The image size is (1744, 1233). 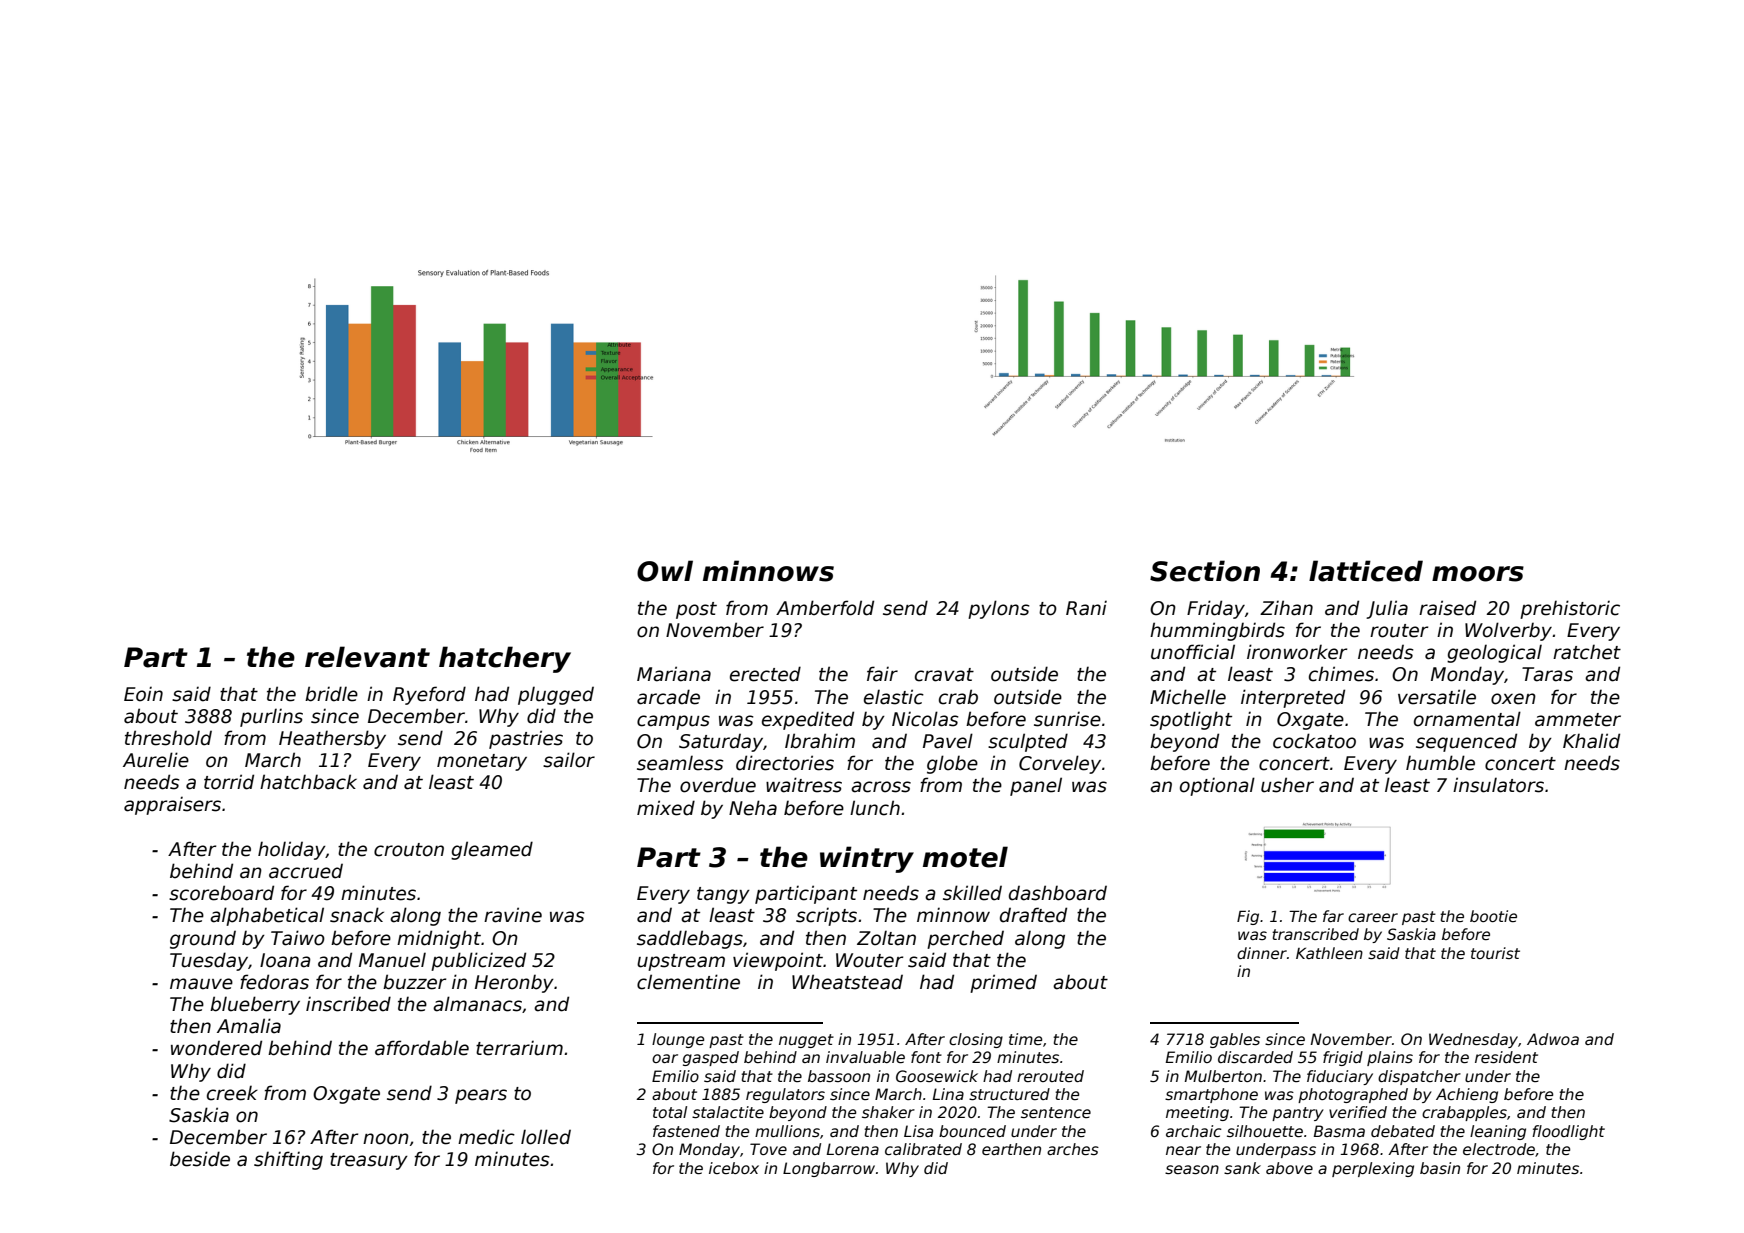 I want to click on hatchback, so click(x=308, y=782).
